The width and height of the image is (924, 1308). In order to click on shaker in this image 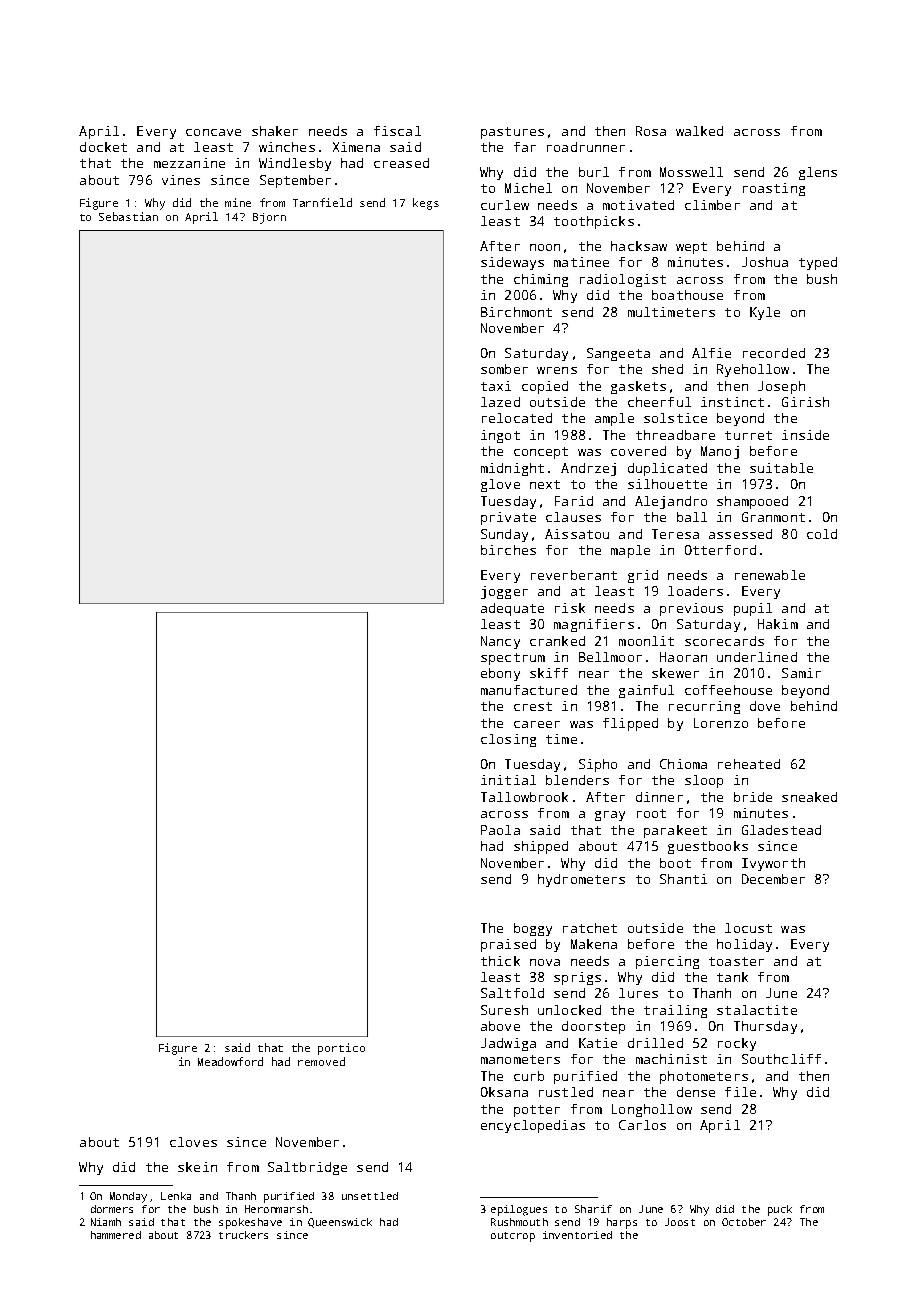, I will do `click(275, 131)`.
